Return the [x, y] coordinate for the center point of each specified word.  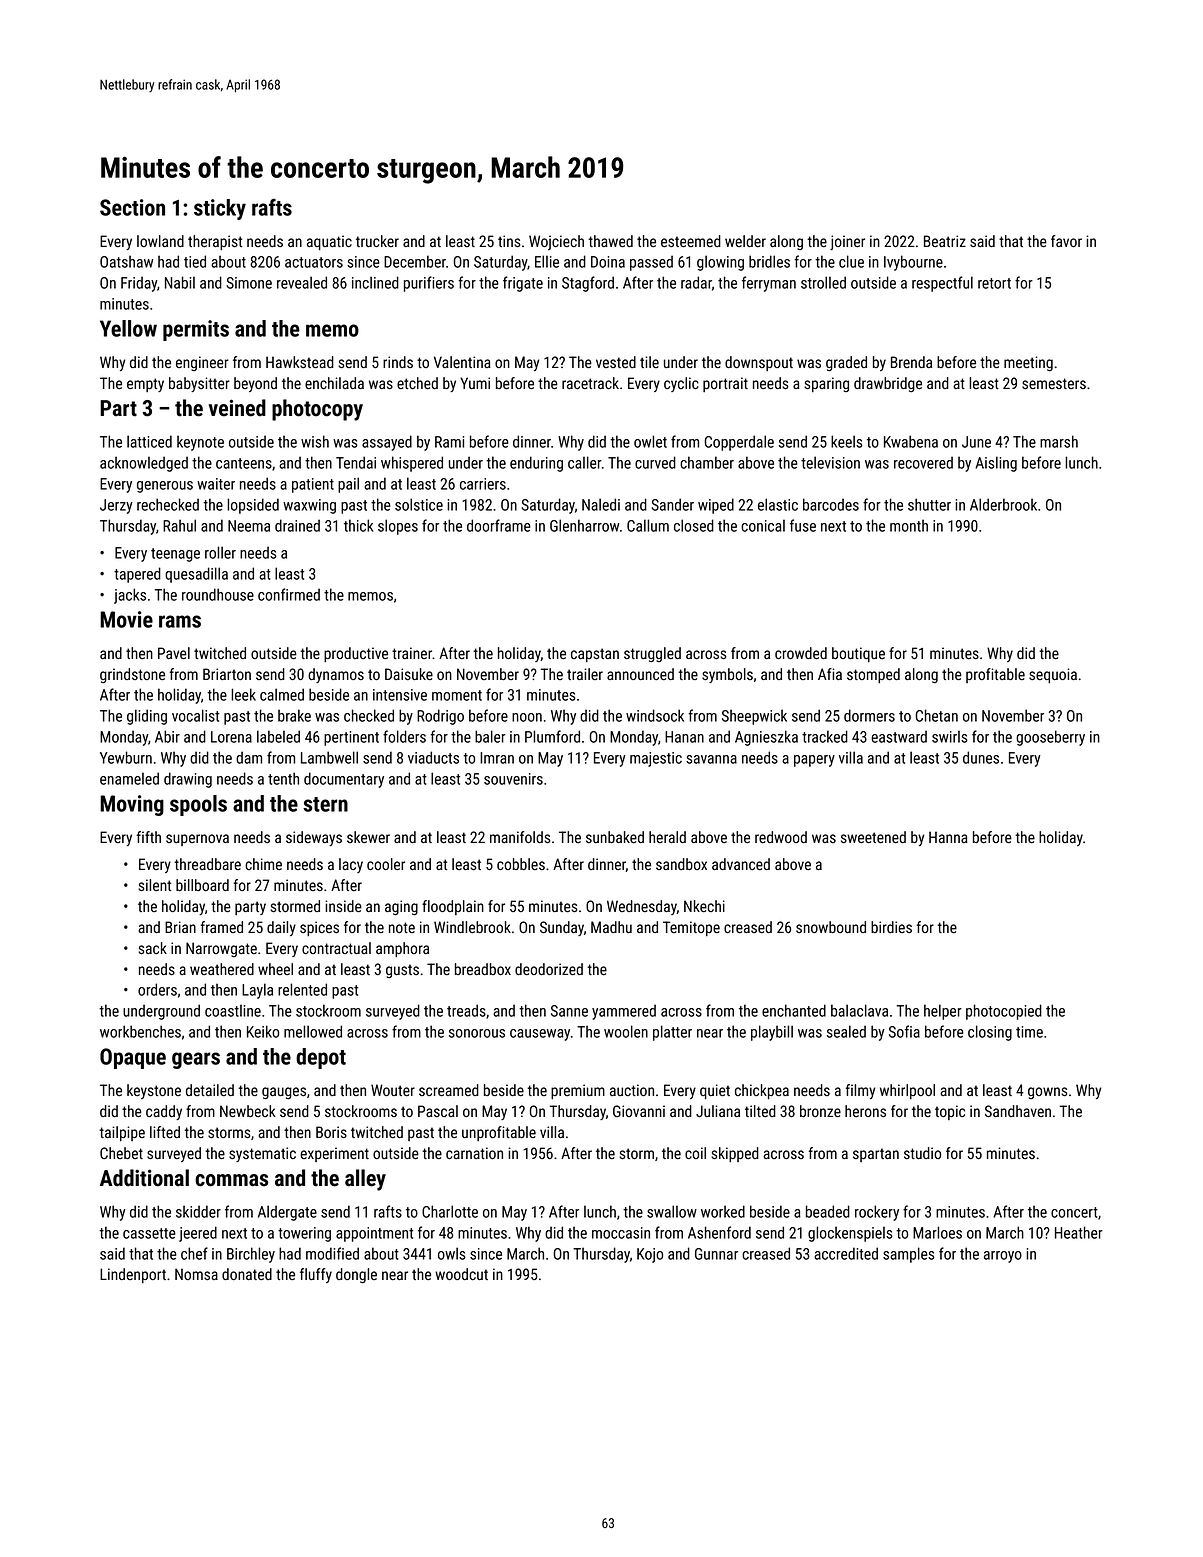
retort [994, 283]
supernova [197, 840]
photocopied [1004, 1012]
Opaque [133, 1058]
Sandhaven [1018, 1111]
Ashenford [719, 1232]
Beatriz [945, 241]
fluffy [316, 1275]
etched [417, 383]
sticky [220, 209]
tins [509, 241]
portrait [725, 384]
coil [695, 1153]
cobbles [521, 864]
